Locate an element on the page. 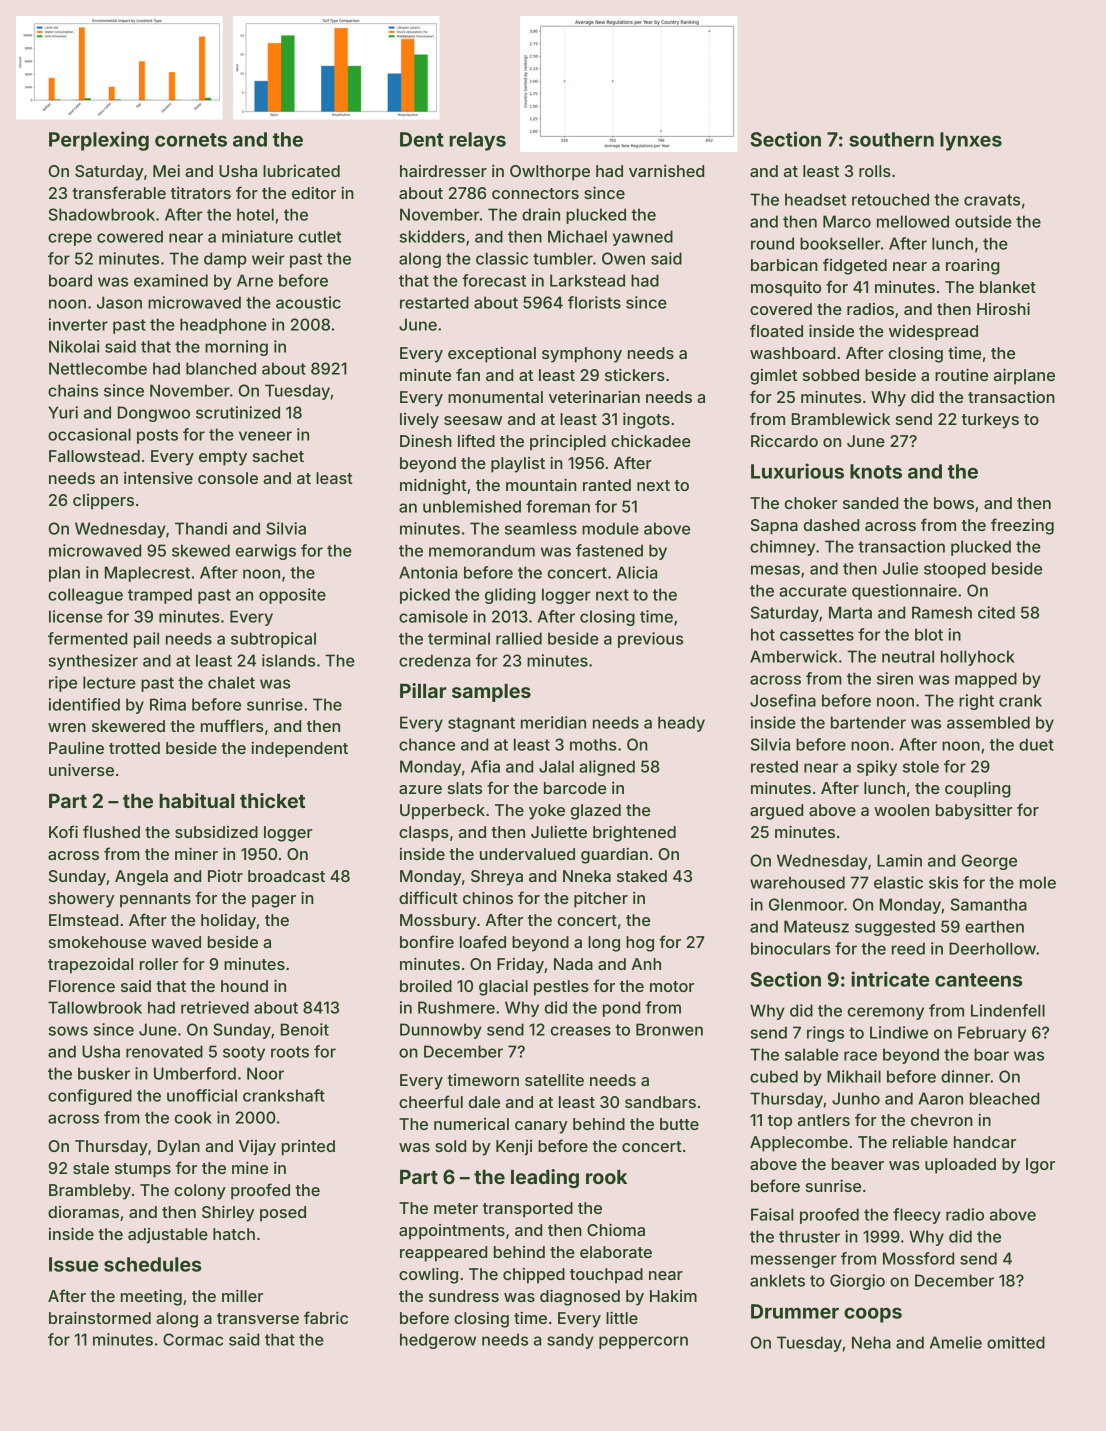  binoculars is located at coordinates (791, 948).
